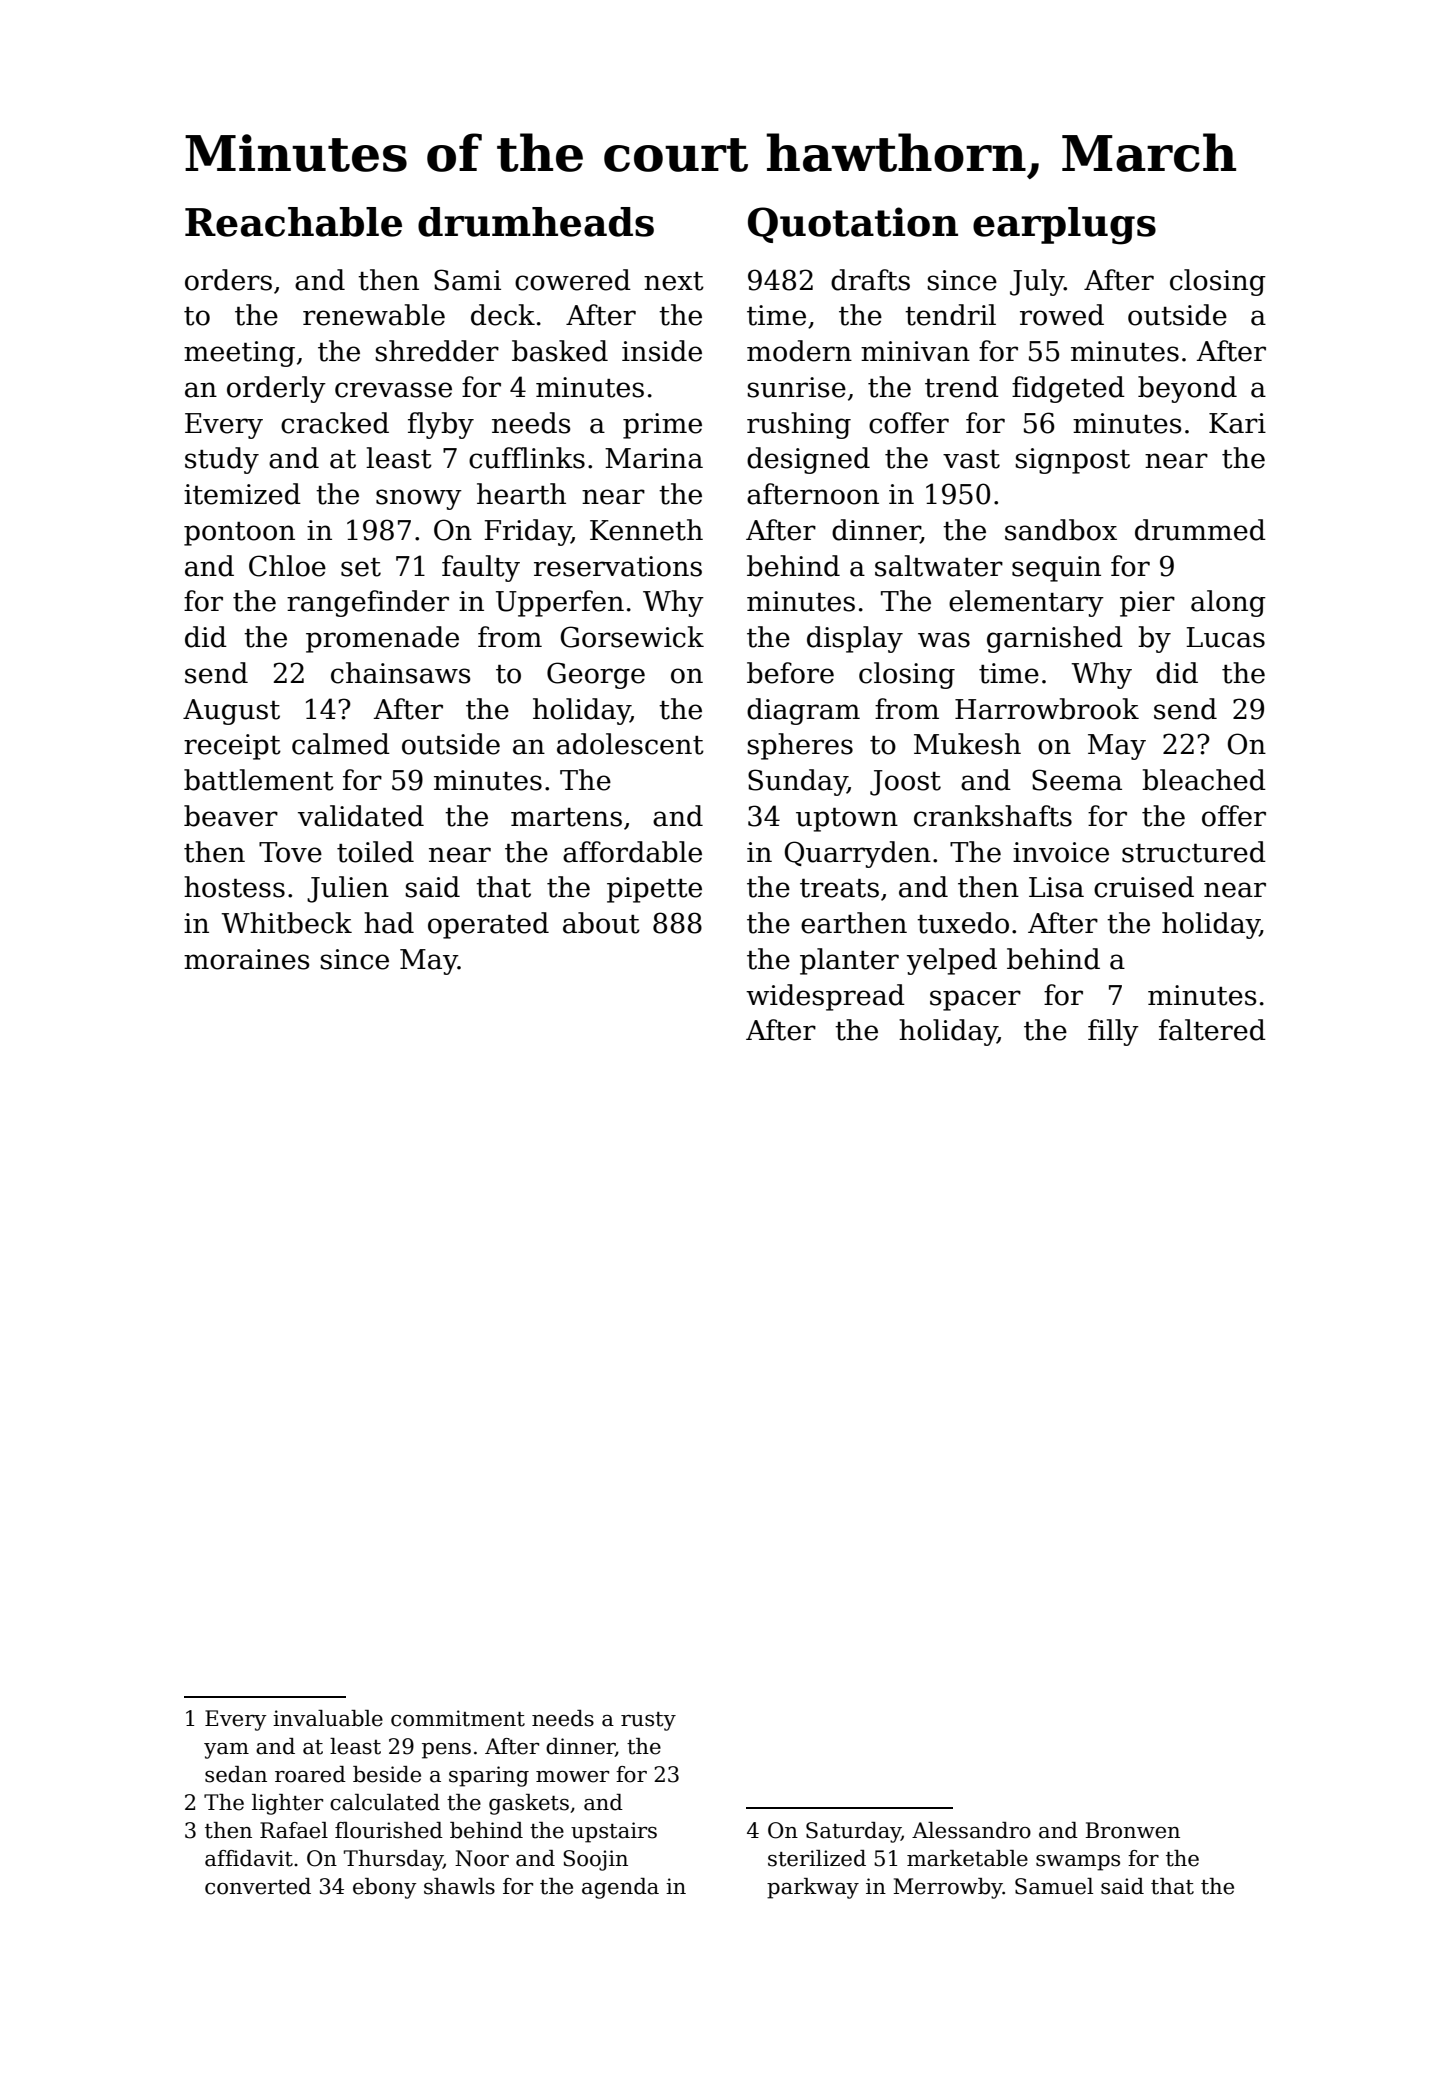 This page has height=2100, width=1450. What do you see at coordinates (1064, 226) in the page?
I see `earplugs` at bounding box center [1064, 226].
